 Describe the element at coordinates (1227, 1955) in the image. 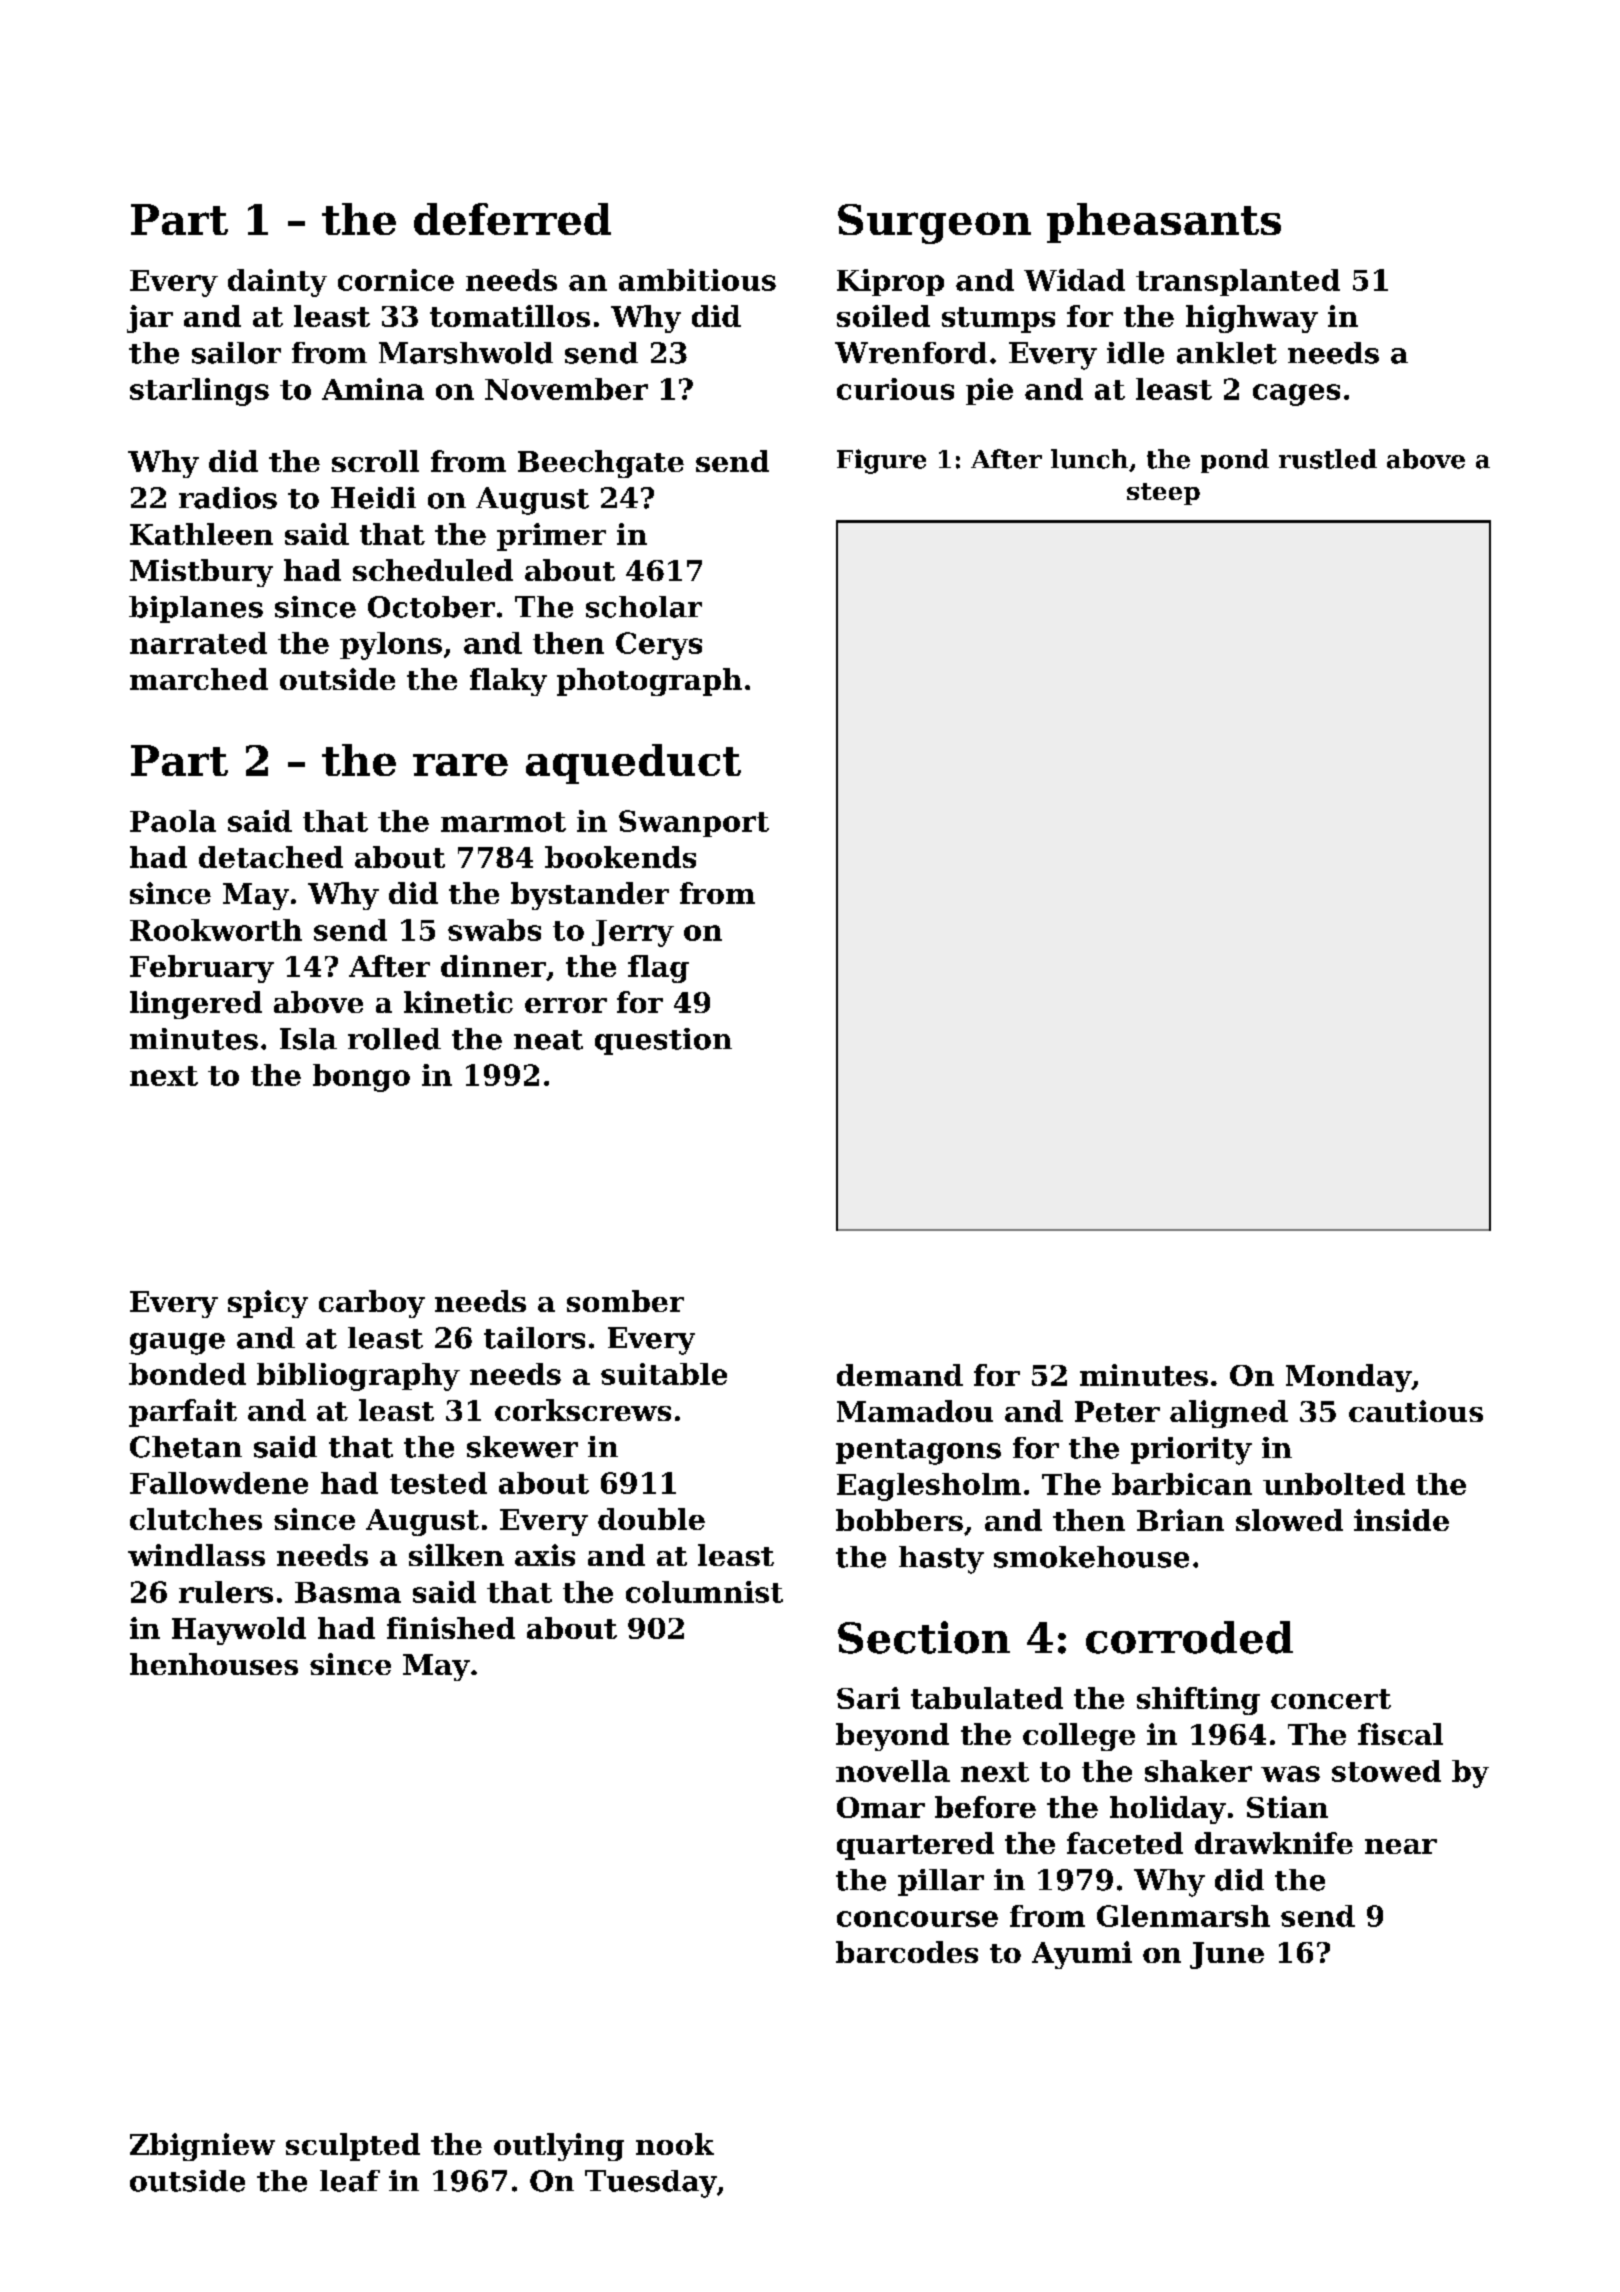

I see `June` at that location.
